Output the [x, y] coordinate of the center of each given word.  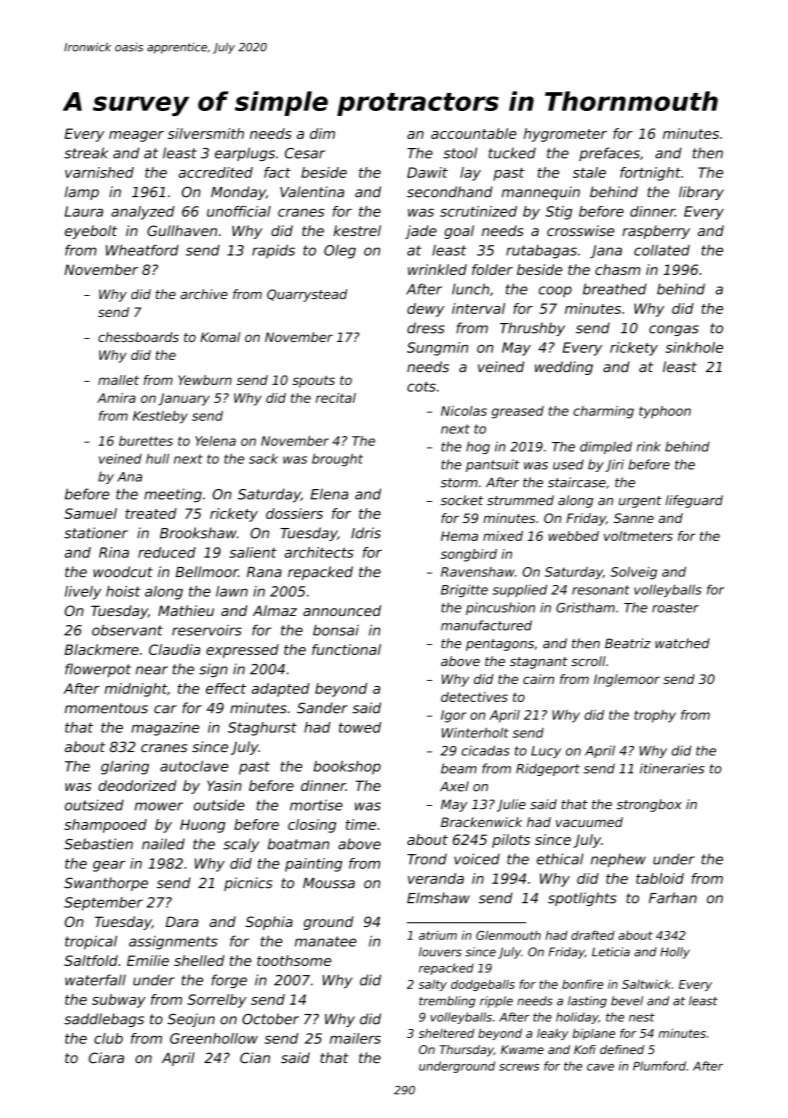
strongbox [649, 805]
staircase [577, 482]
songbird [469, 555]
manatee [326, 941]
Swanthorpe [106, 884]
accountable [473, 133]
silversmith [206, 133]
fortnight [650, 174]
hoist [123, 591]
